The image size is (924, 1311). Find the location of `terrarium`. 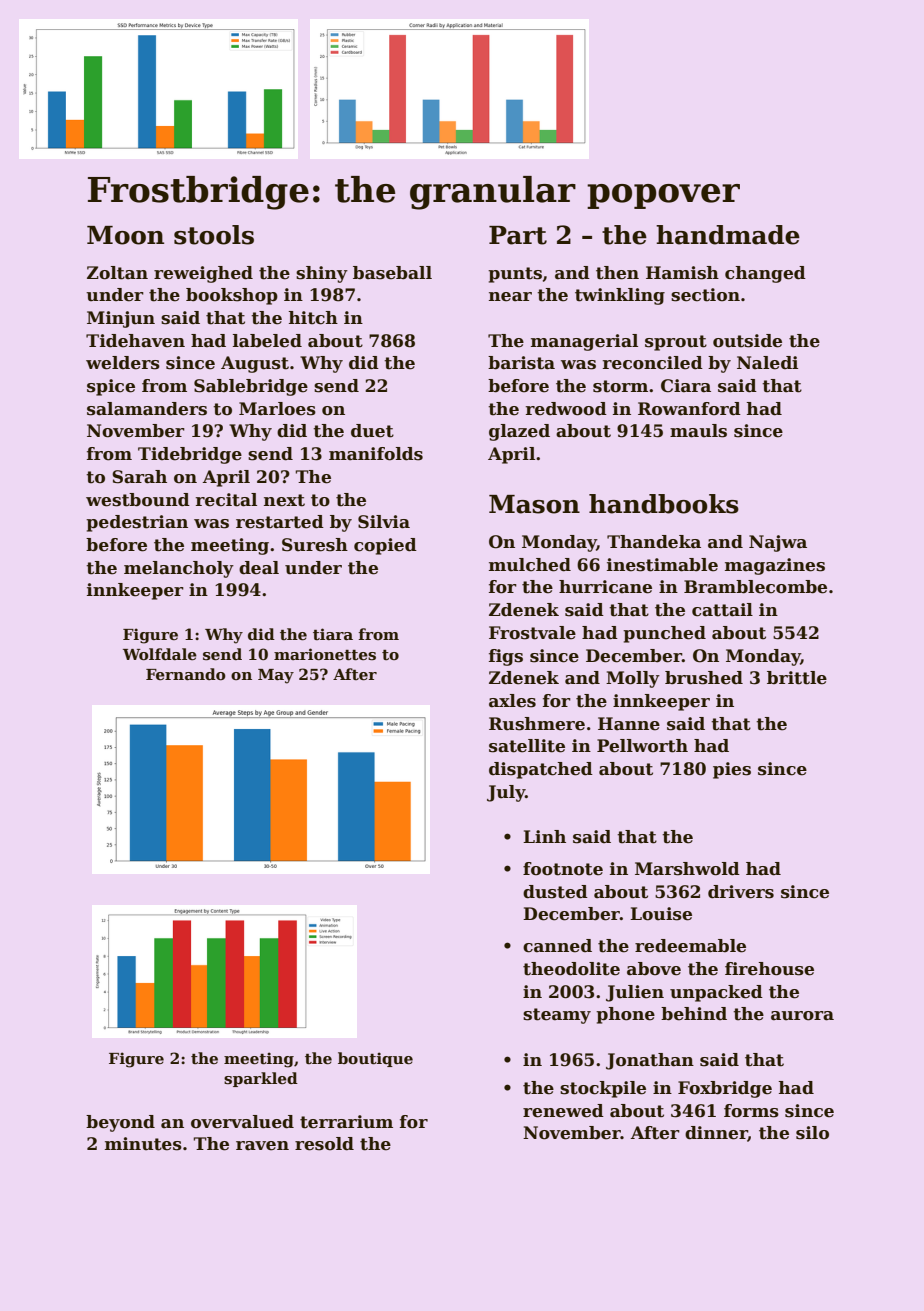

terrarium is located at coordinates (346, 1122).
